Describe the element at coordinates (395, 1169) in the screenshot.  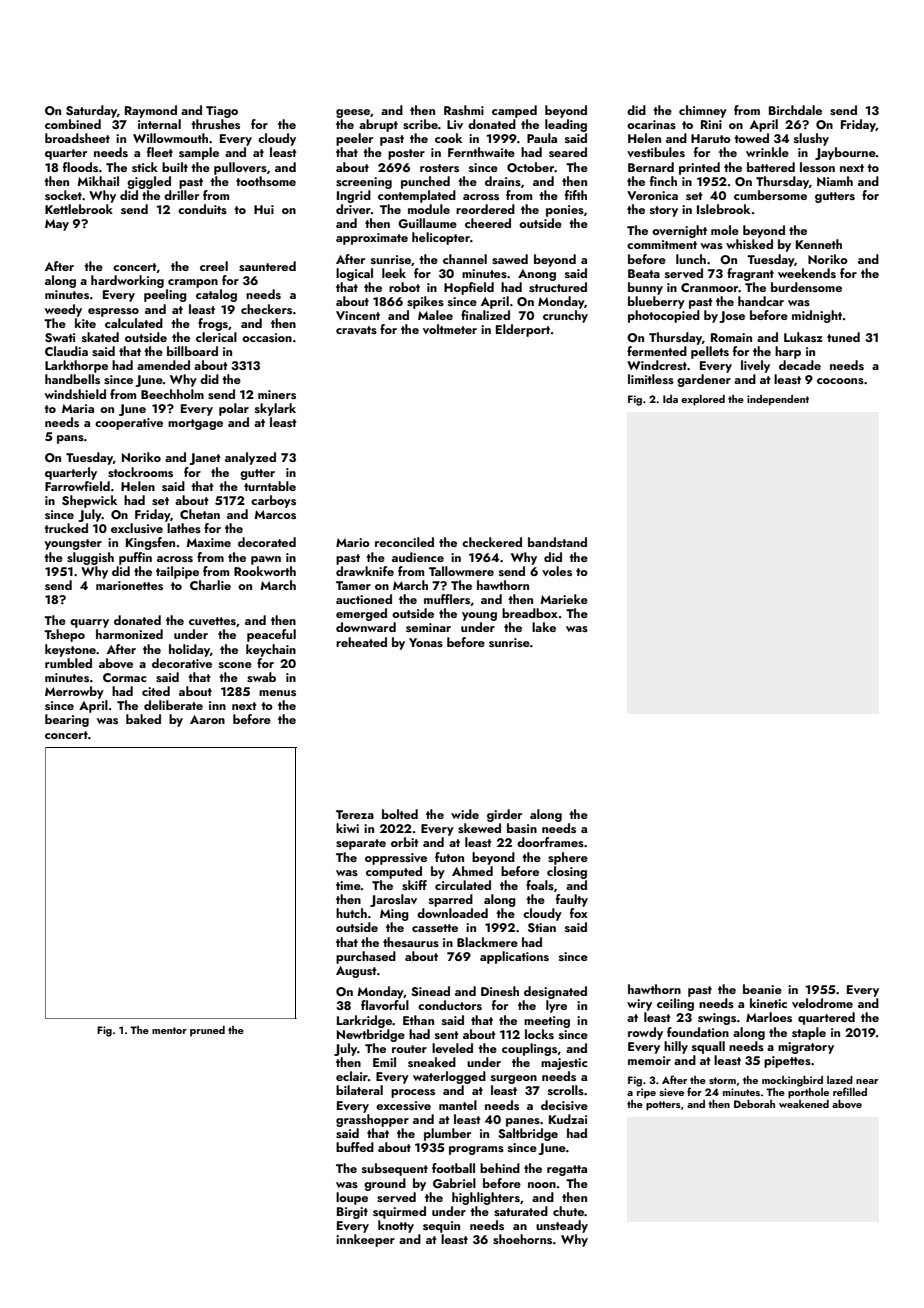
I see `subsequent` at that location.
